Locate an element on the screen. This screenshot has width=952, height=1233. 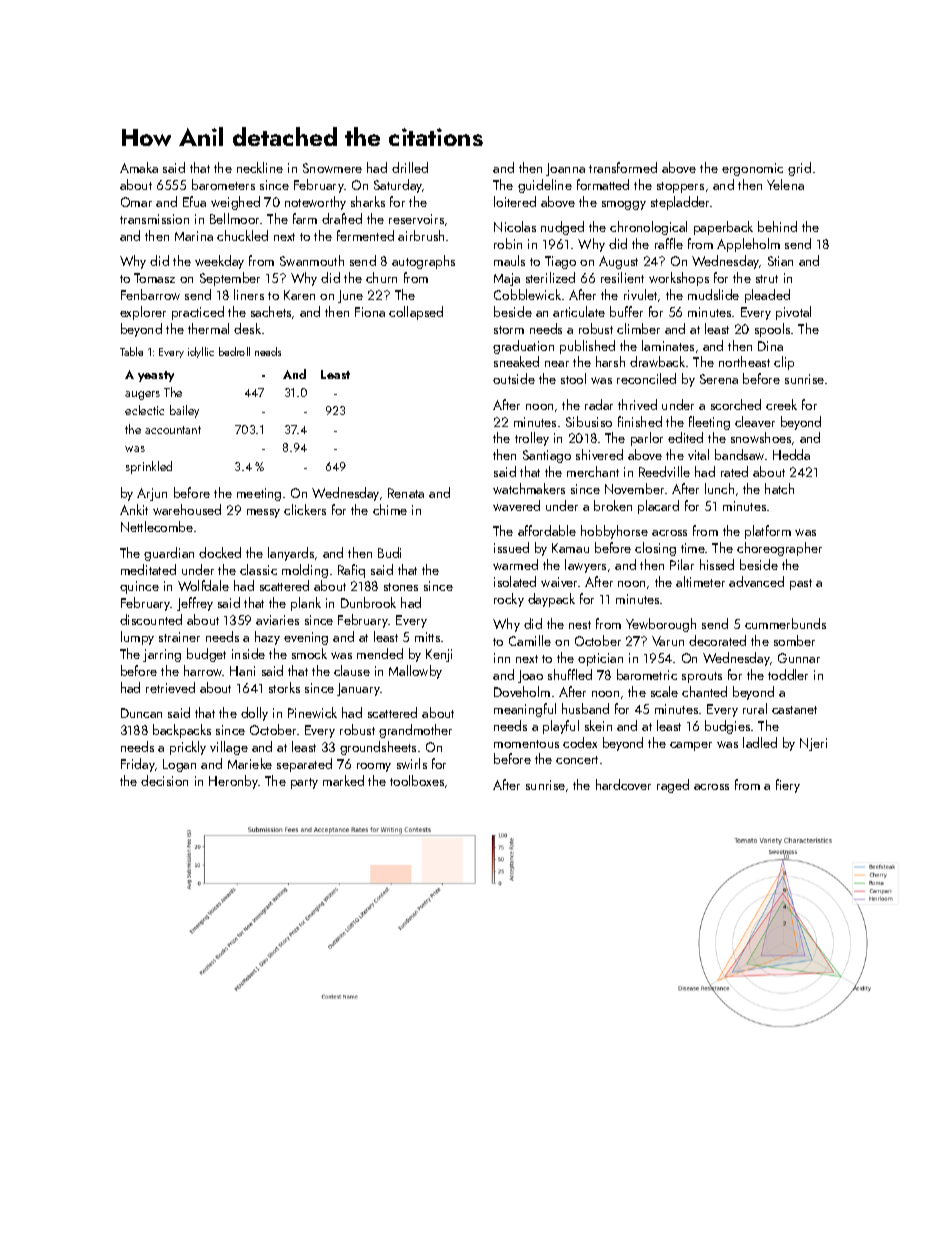
Hedda is located at coordinates (791, 454).
